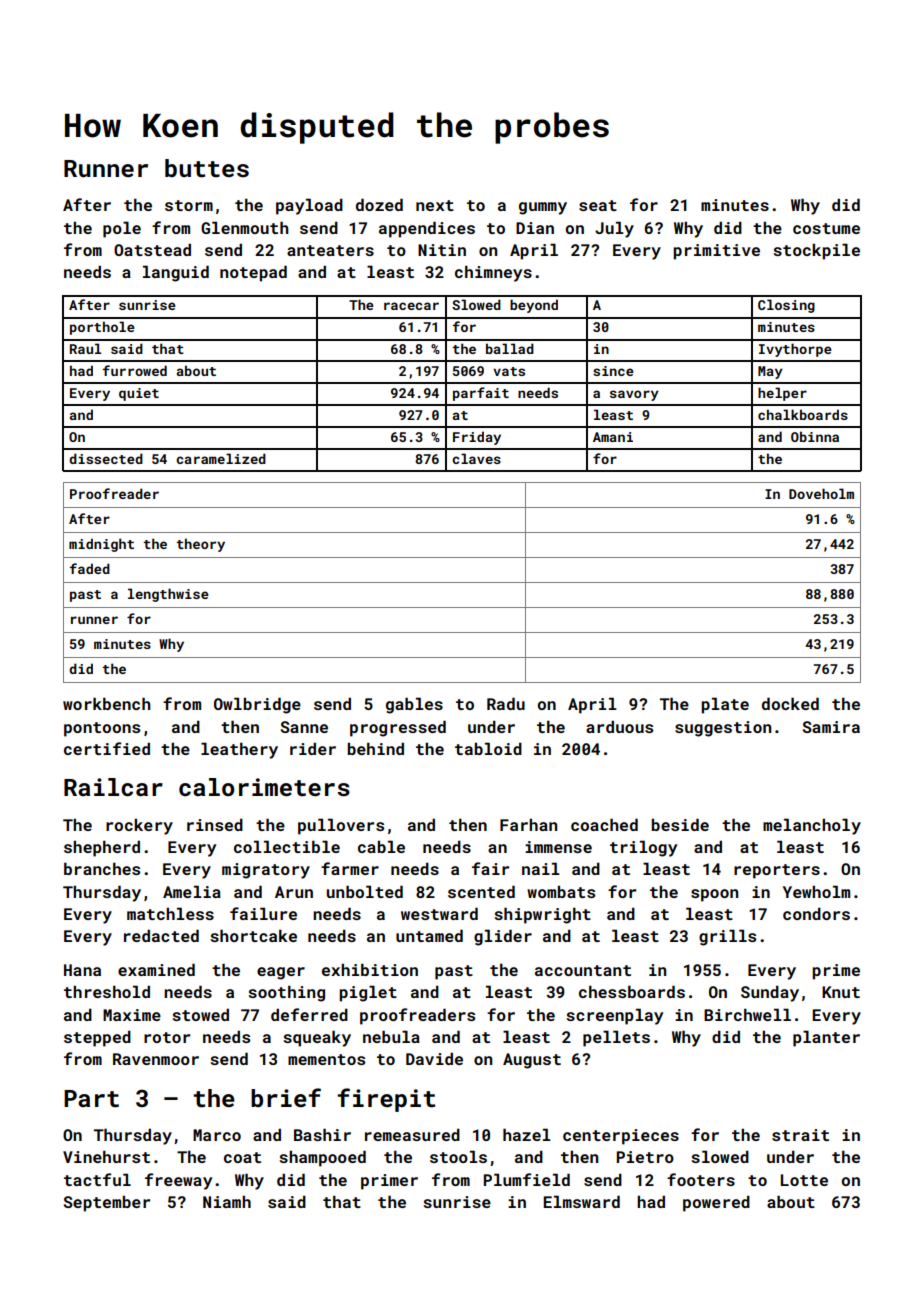 This document has width=924, height=1308. I want to click on dozed, so click(379, 204).
